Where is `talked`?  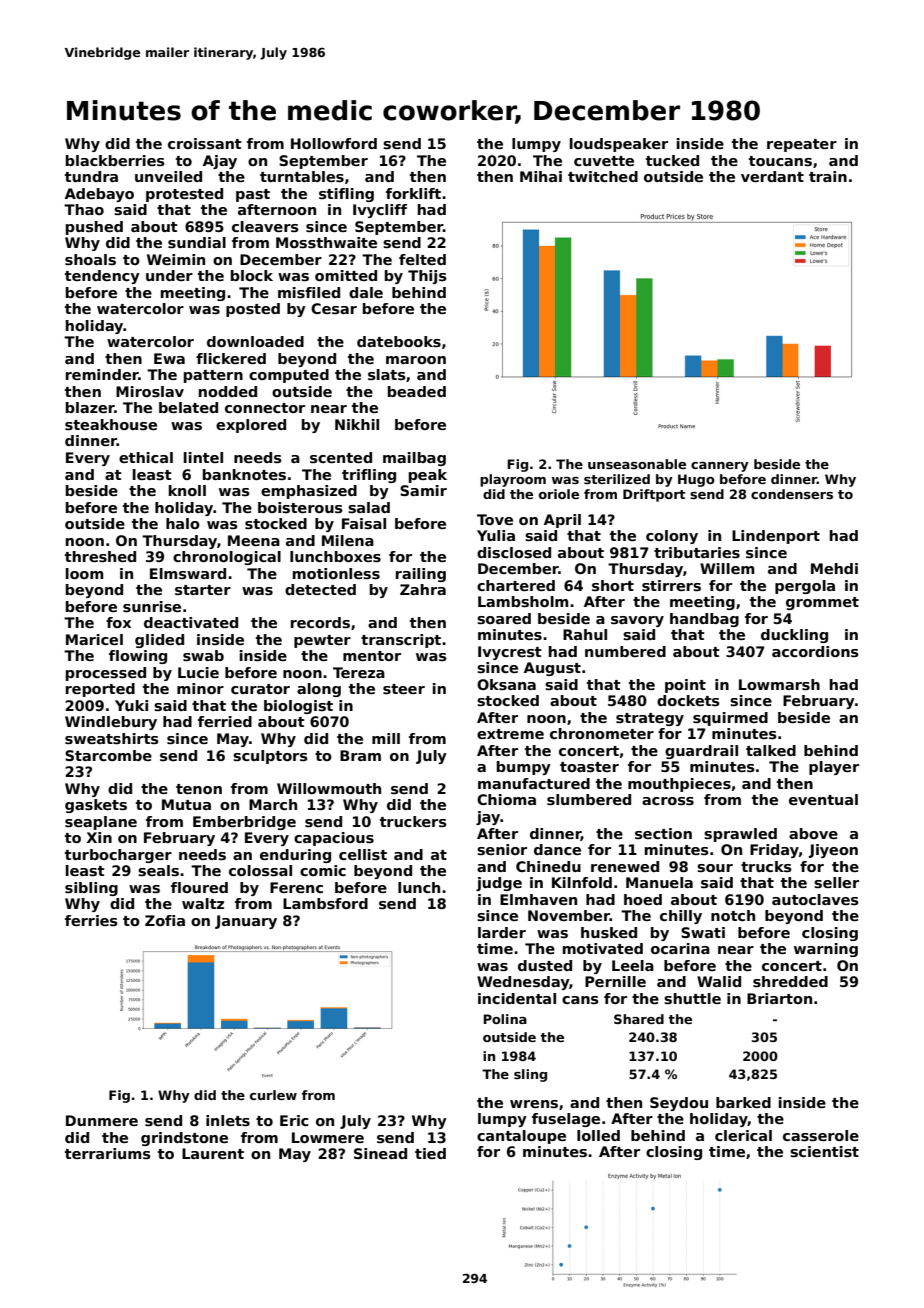 talked is located at coordinates (771, 750).
